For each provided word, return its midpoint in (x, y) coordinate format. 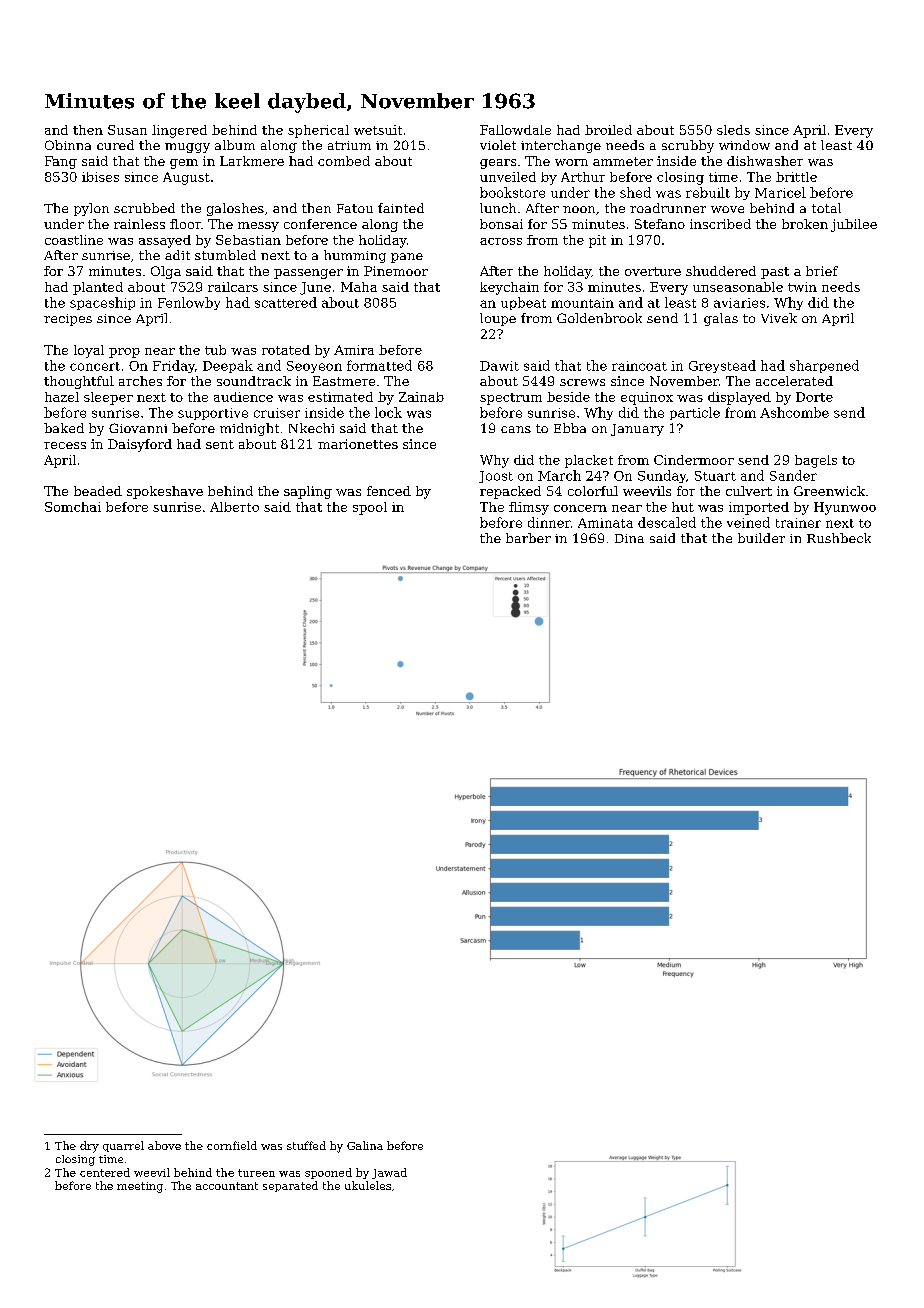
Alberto (234, 507)
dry (89, 1147)
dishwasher (765, 161)
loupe (498, 319)
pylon (91, 209)
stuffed (306, 1145)
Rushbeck (839, 538)
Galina (365, 1145)
